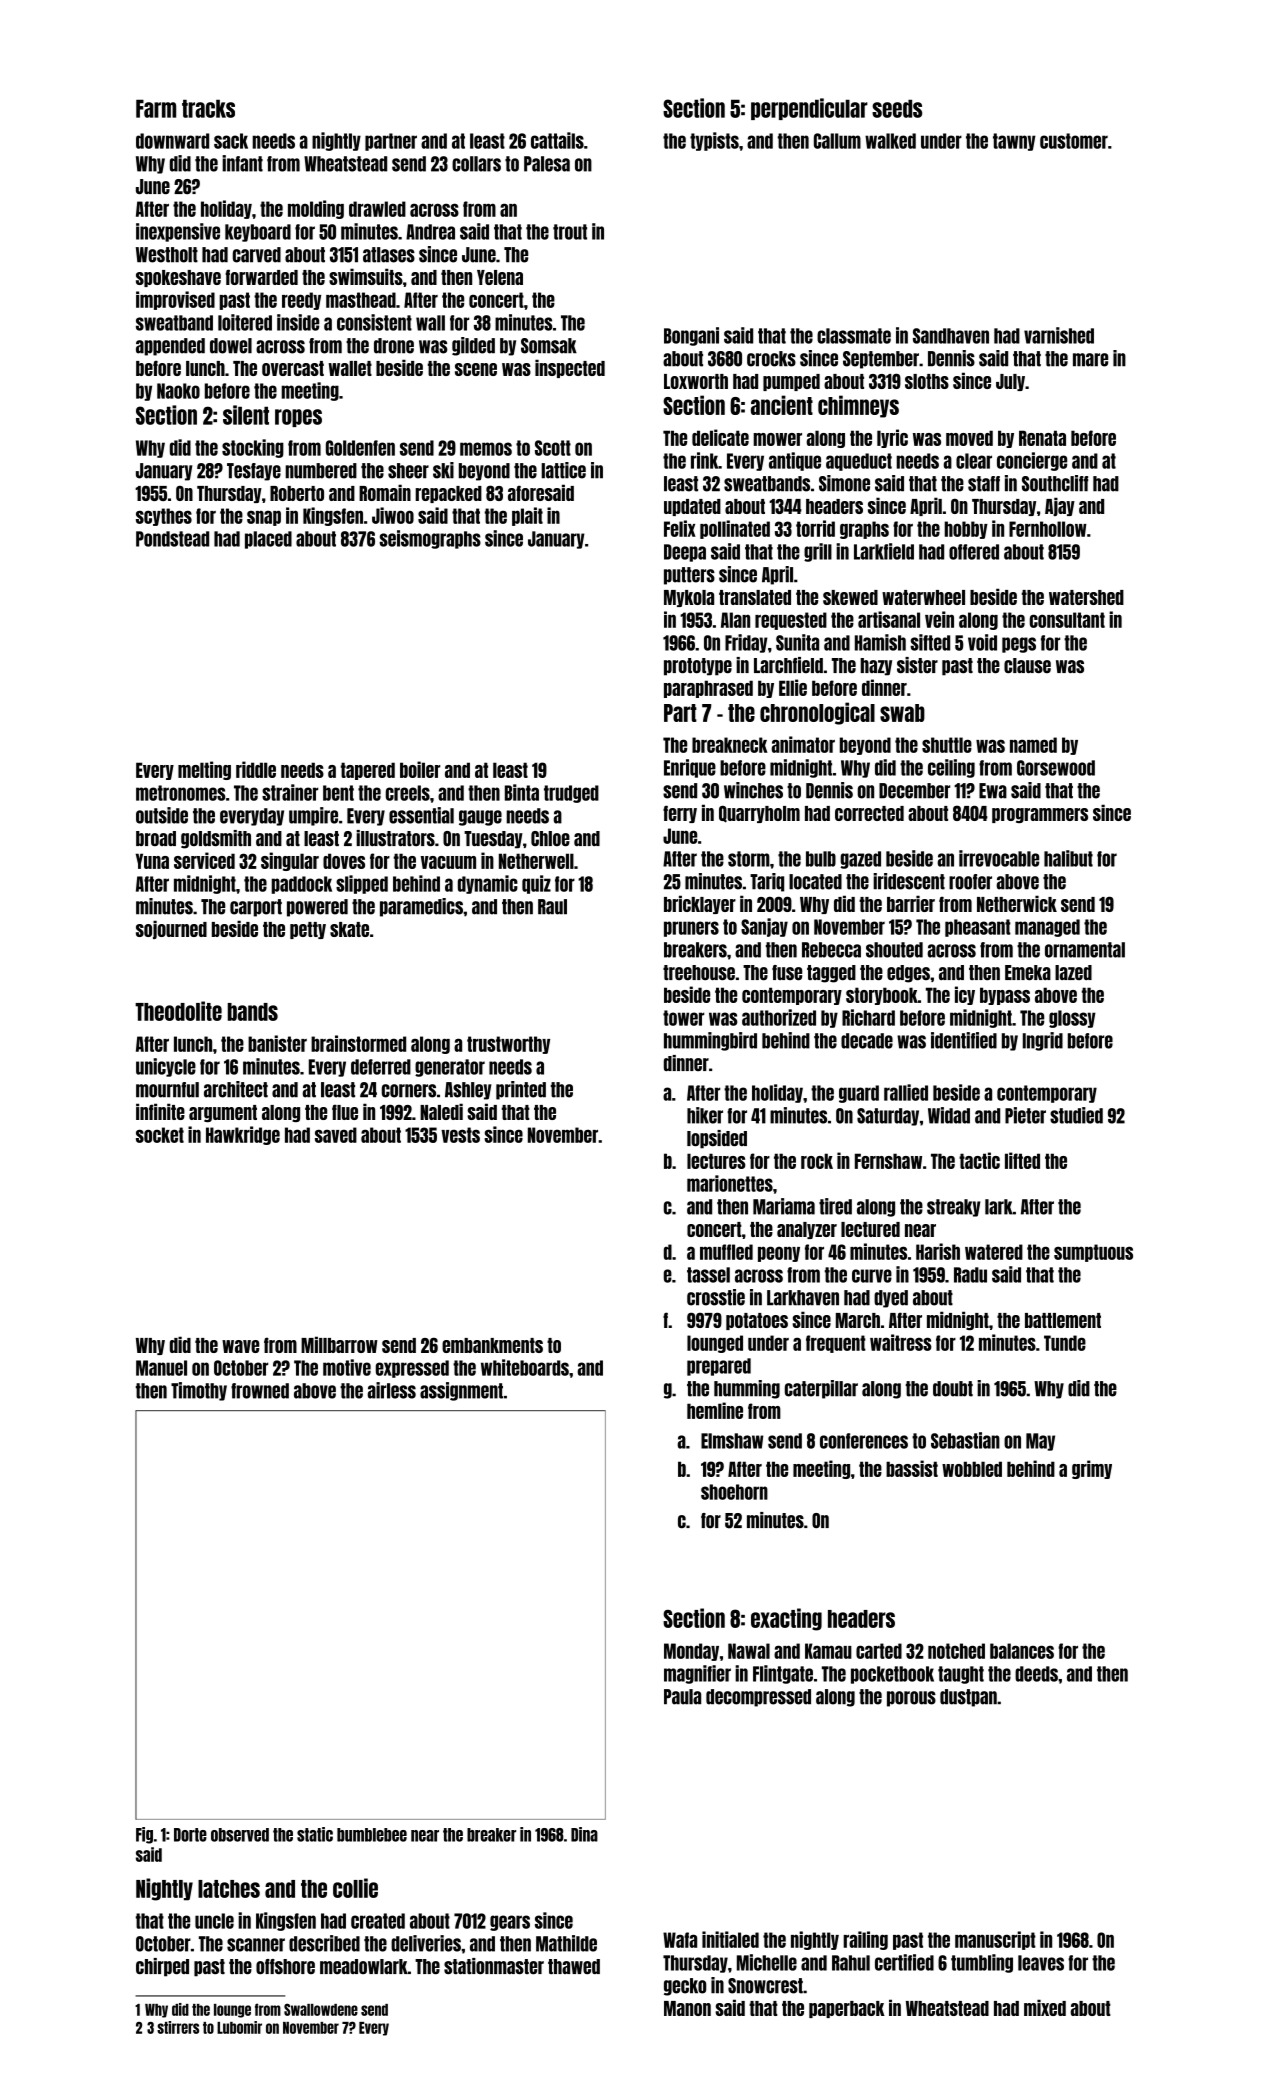 The height and width of the screenshot is (2090, 1269). What do you see at coordinates (904, 1962) in the screenshot?
I see `certified` at bounding box center [904, 1962].
